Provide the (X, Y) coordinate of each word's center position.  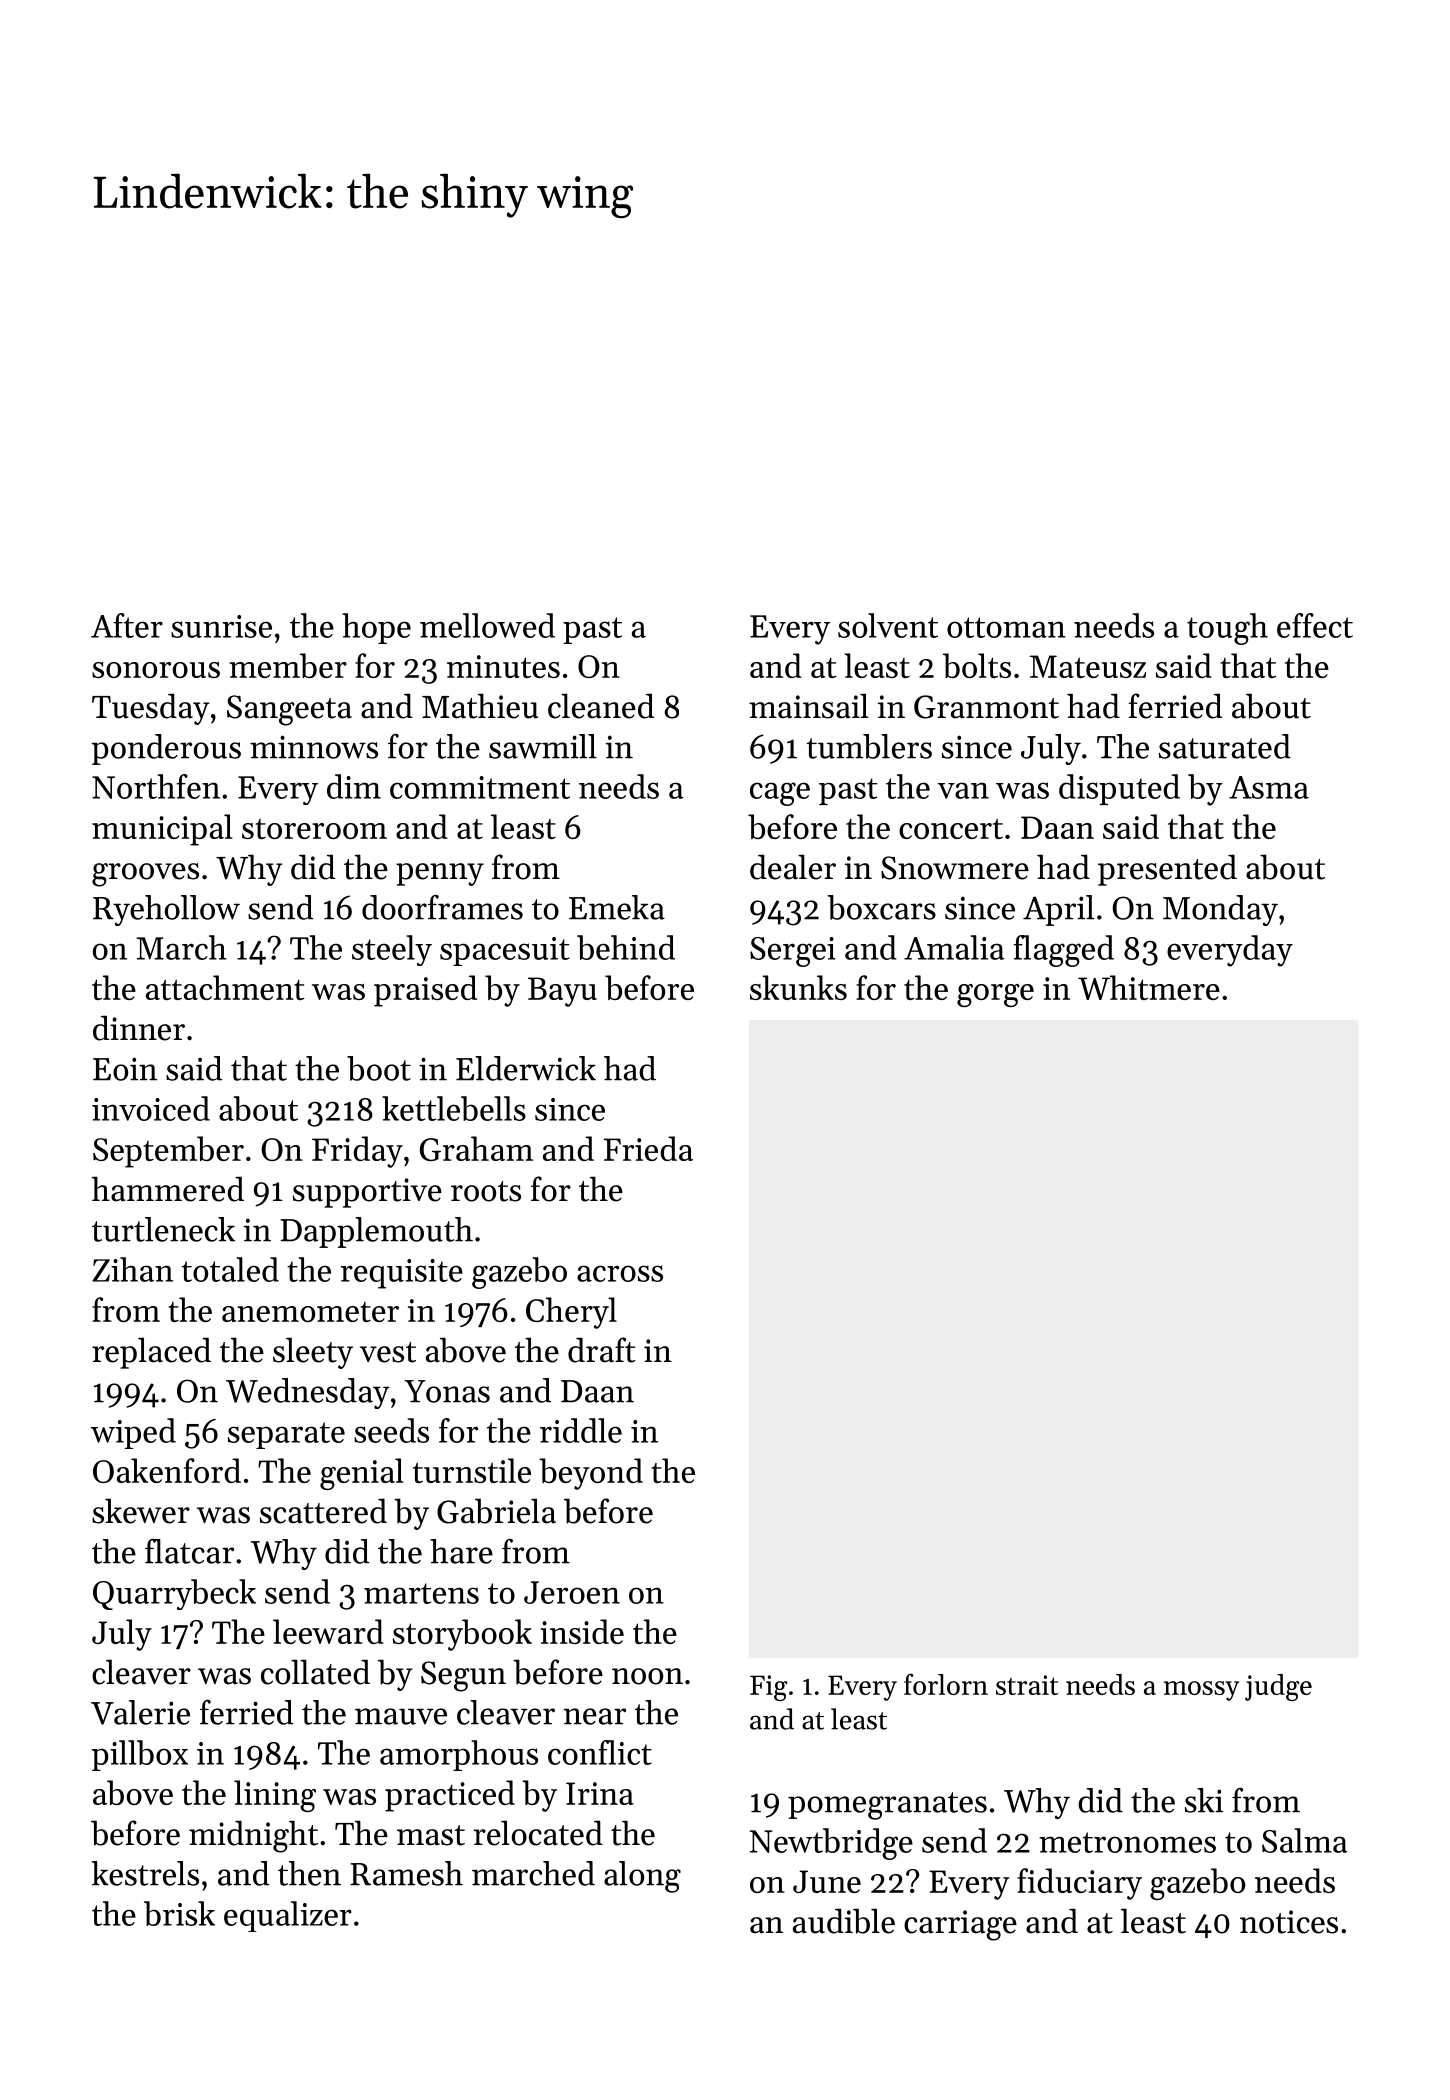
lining (275, 1796)
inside (582, 1631)
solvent (888, 625)
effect (1315, 625)
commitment (480, 787)
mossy (1201, 1691)
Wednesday (308, 1393)
